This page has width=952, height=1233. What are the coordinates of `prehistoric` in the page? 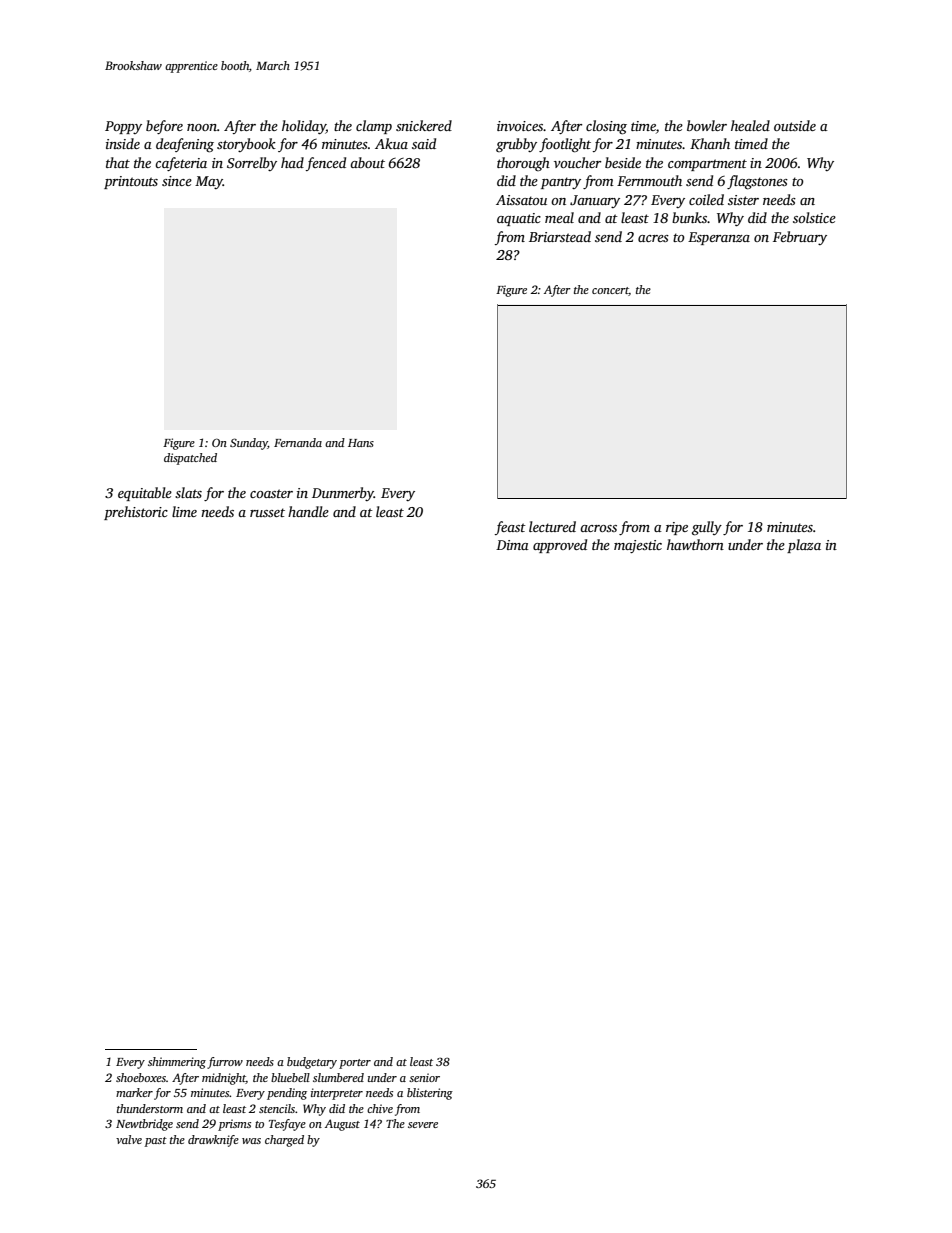 It's located at (136, 513).
